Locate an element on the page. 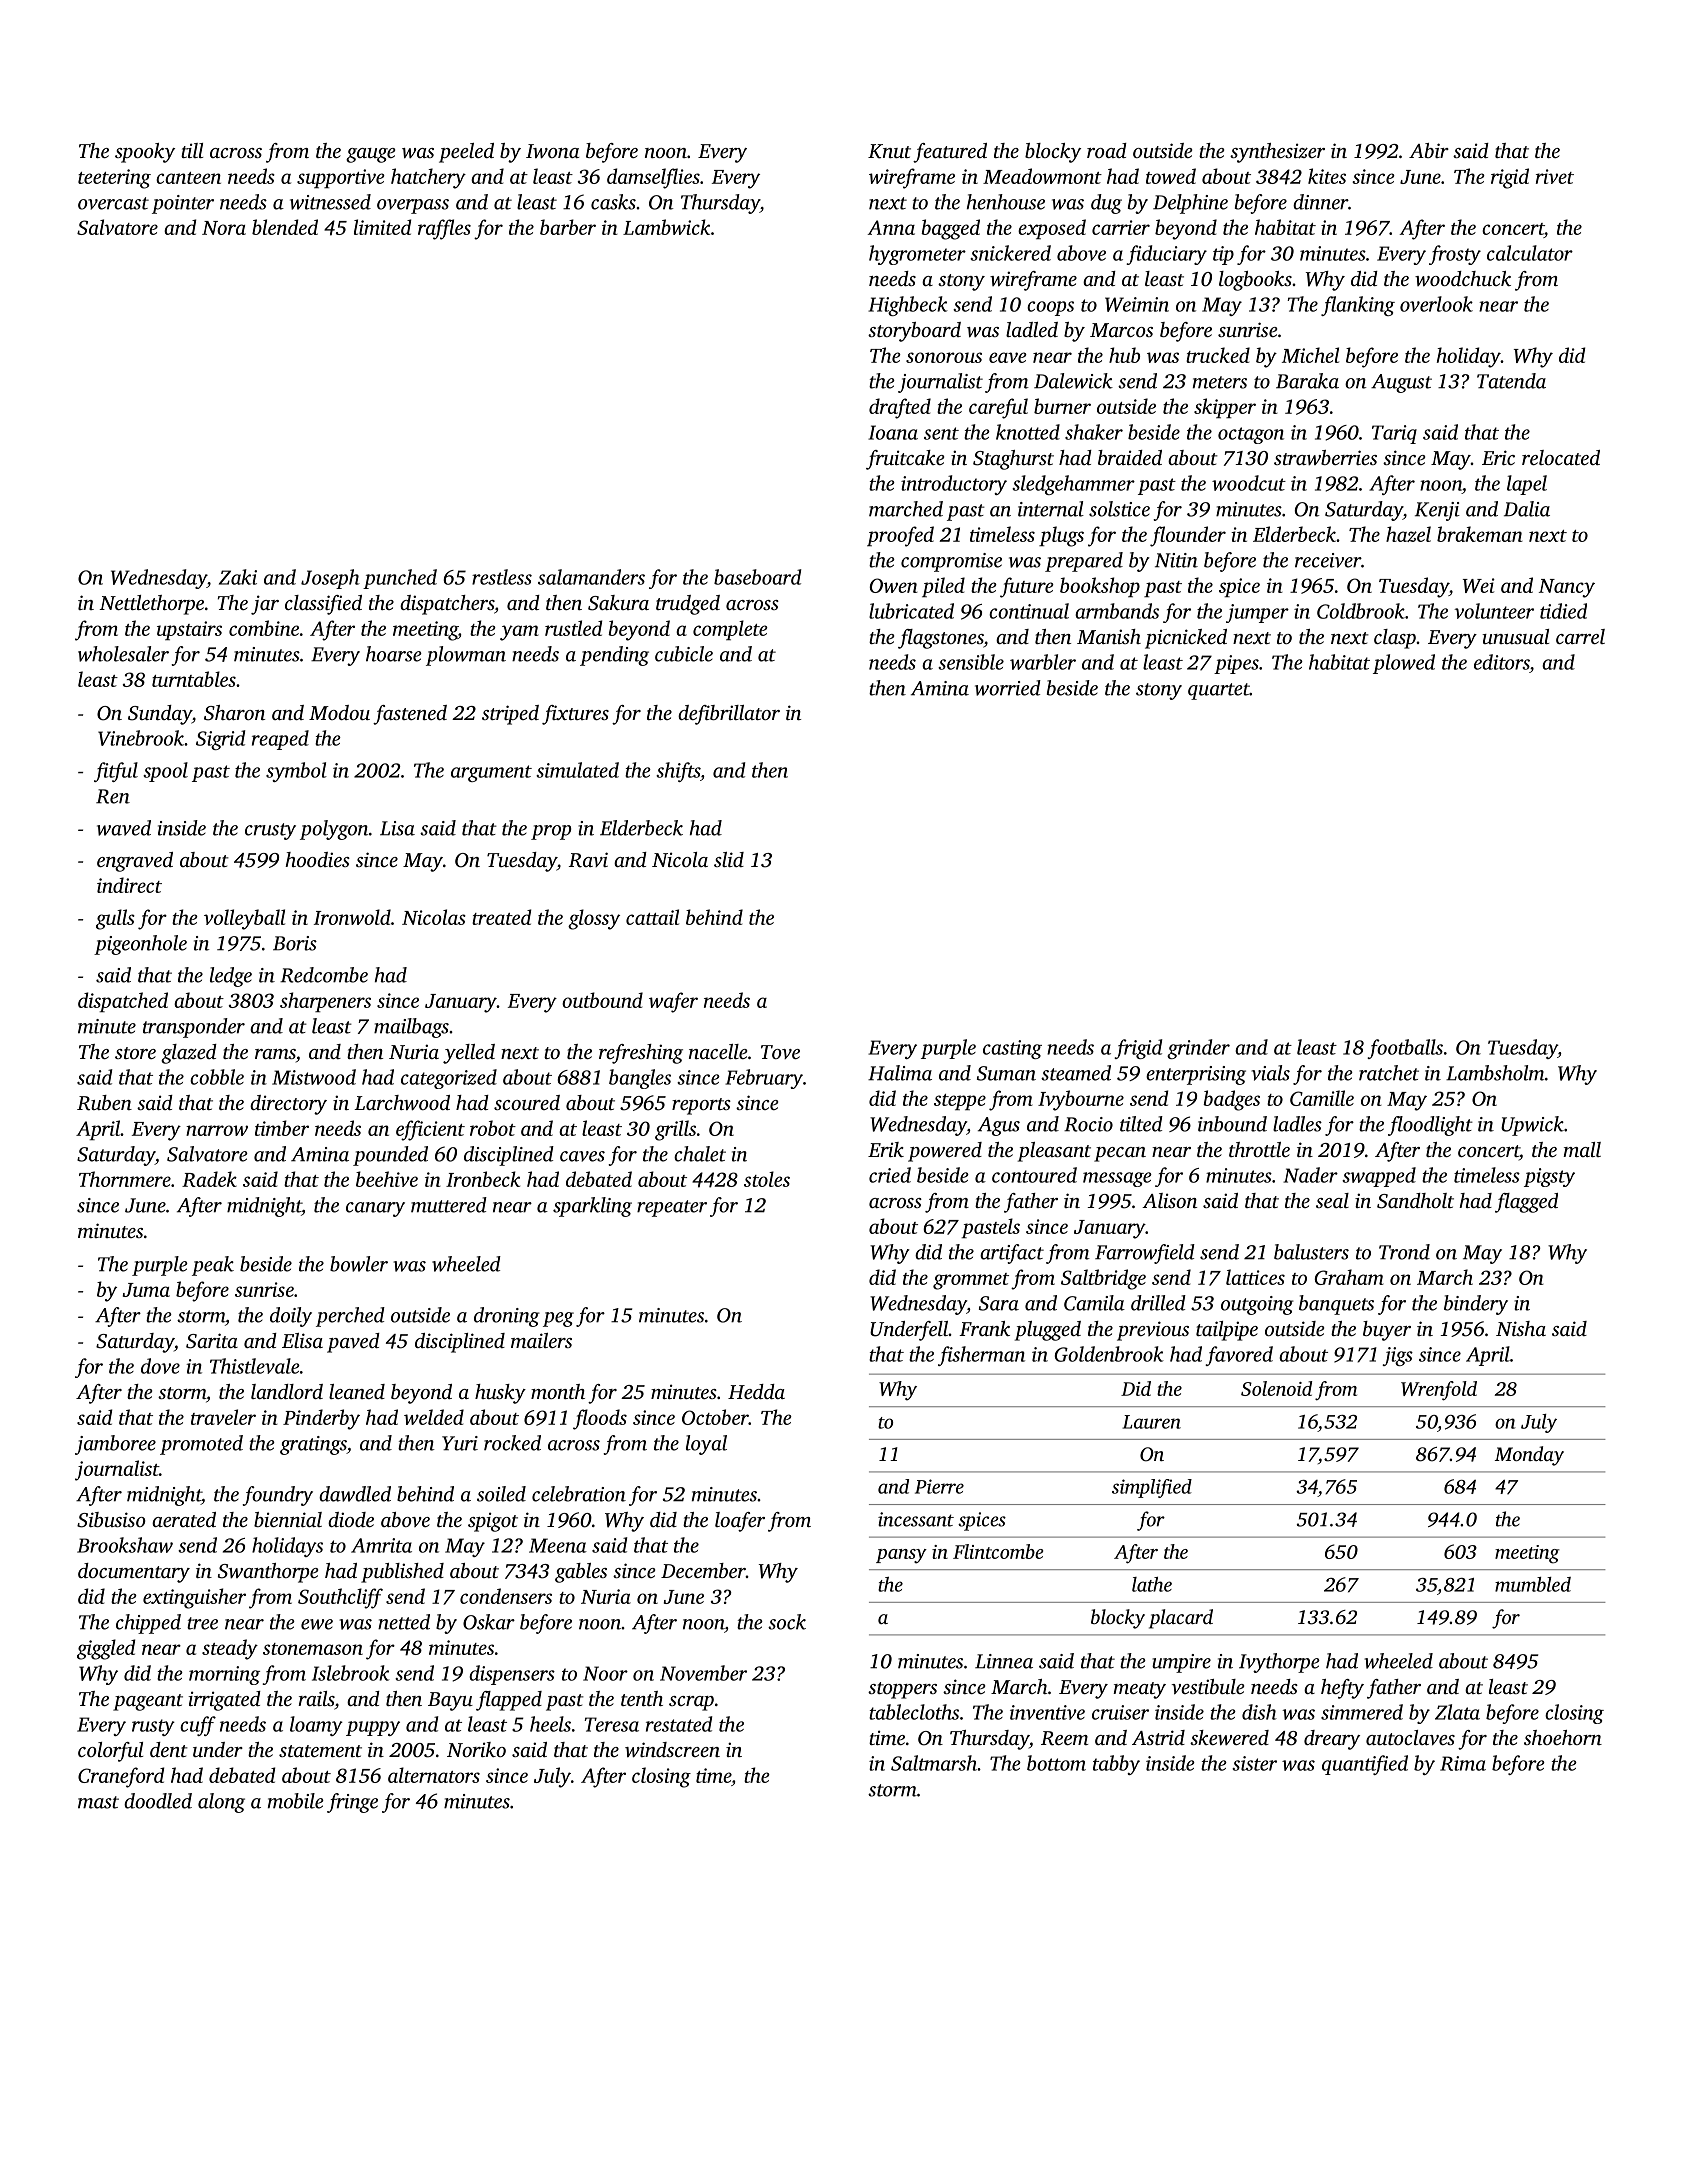  giggled is located at coordinates (106, 1649).
